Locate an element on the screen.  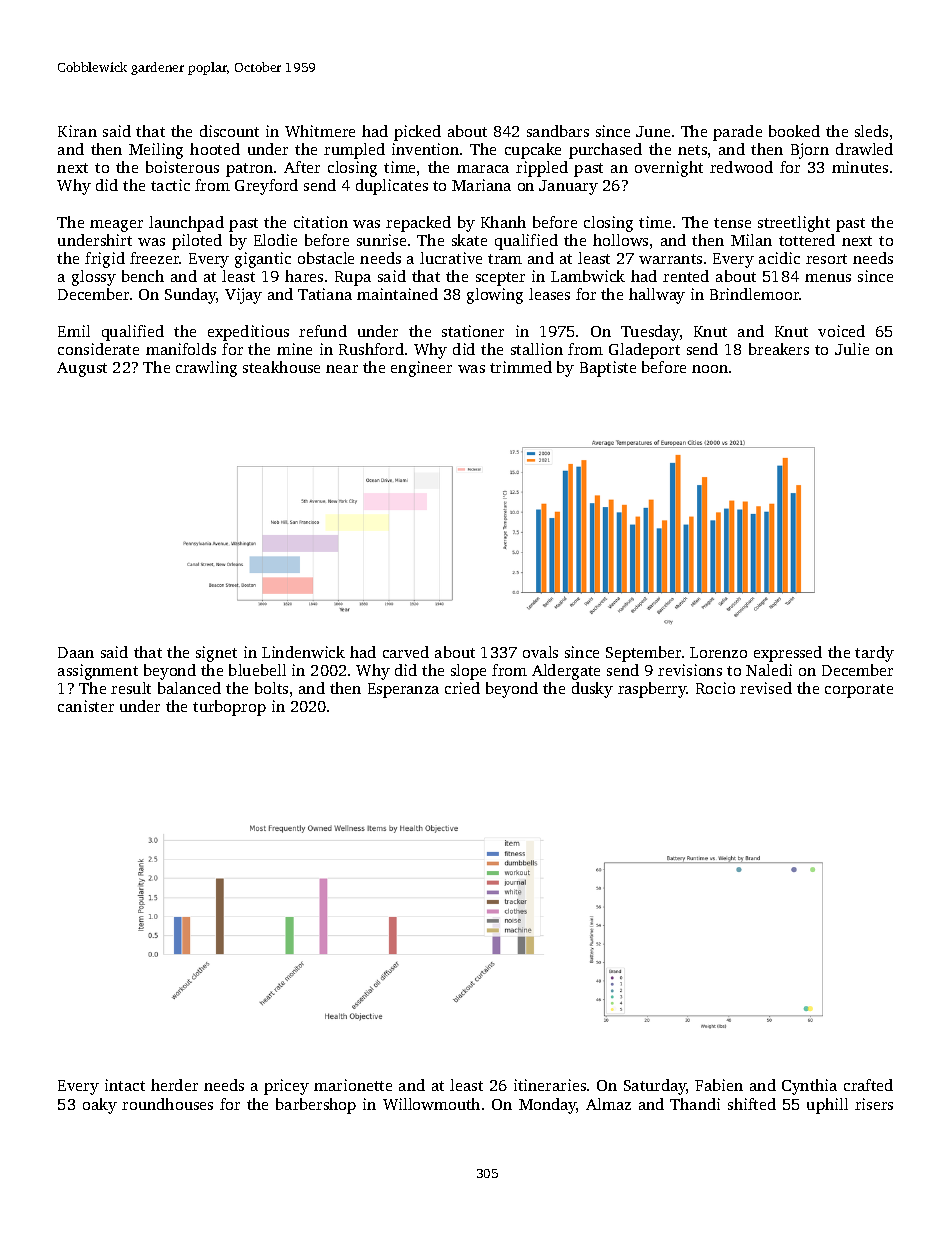
Emil is located at coordinates (74, 331).
